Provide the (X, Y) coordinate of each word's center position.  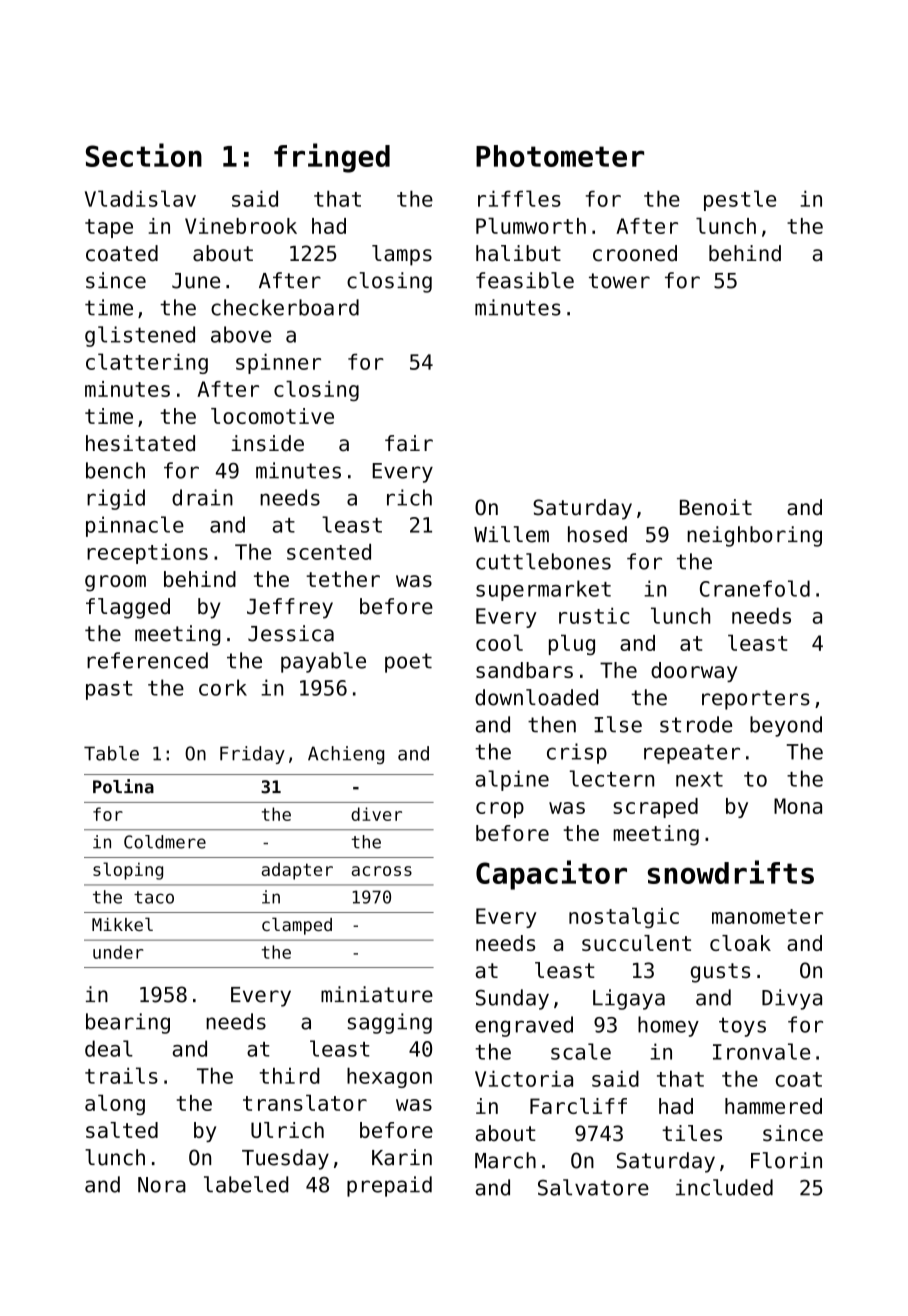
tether (343, 579)
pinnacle (135, 526)
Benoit (716, 507)
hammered (773, 1106)
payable (323, 662)
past (109, 690)
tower (619, 281)
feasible (525, 280)
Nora (162, 1185)
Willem (511, 534)
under (118, 952)
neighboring (754, 536)
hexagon (389, 1077)
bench (115, 470)
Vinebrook (241, 226)
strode (696, 724)
